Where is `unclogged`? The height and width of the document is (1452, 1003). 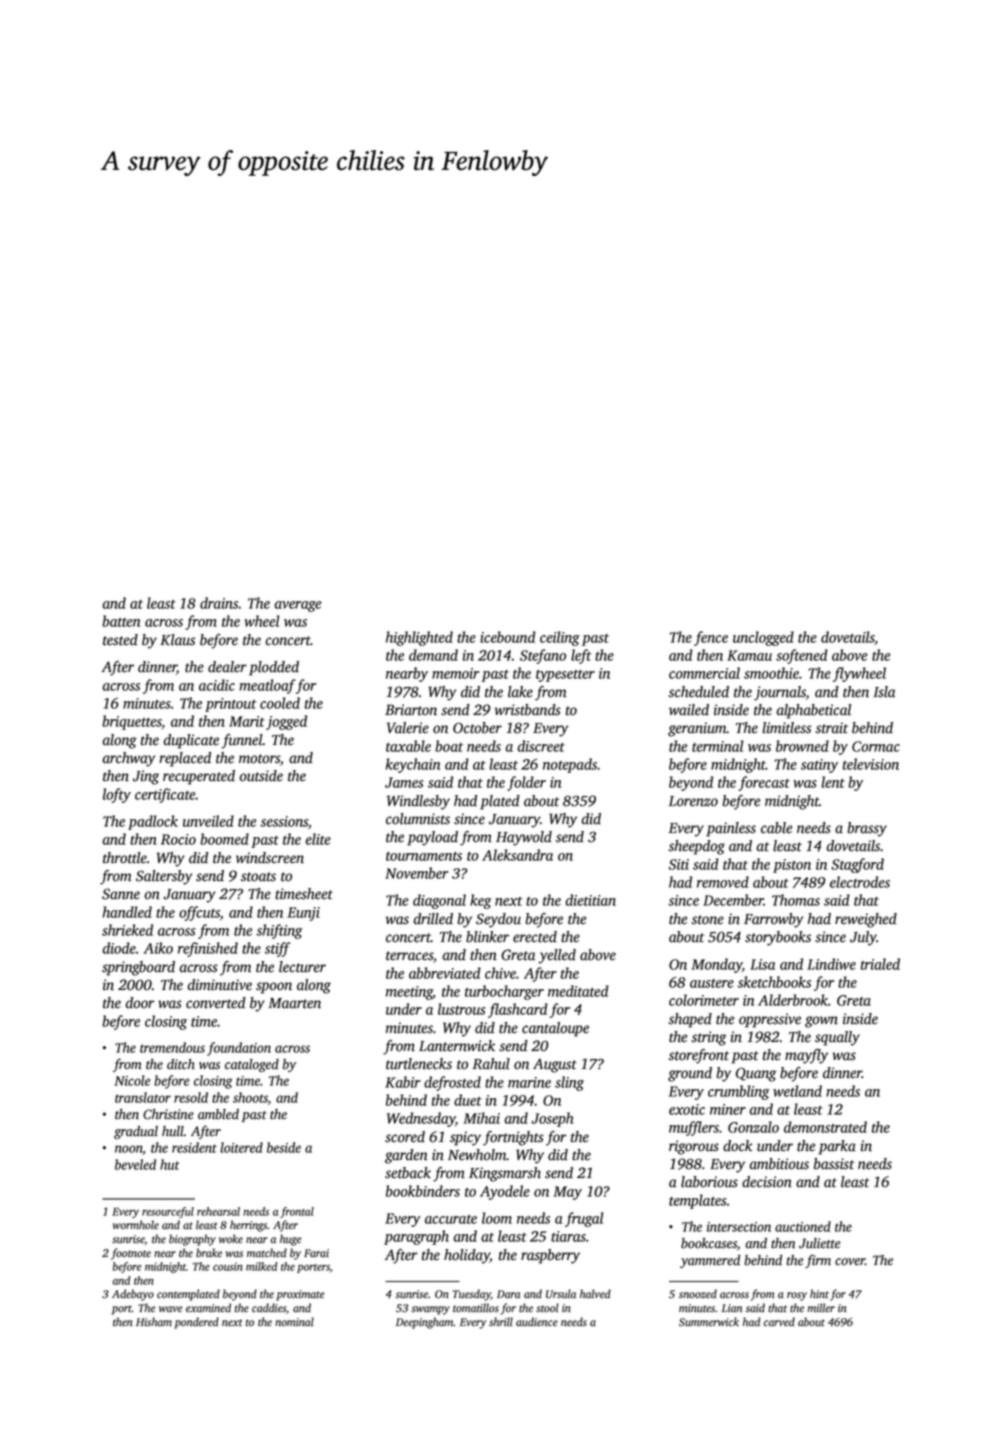
unclogged is located at coordinates (763, 638).
